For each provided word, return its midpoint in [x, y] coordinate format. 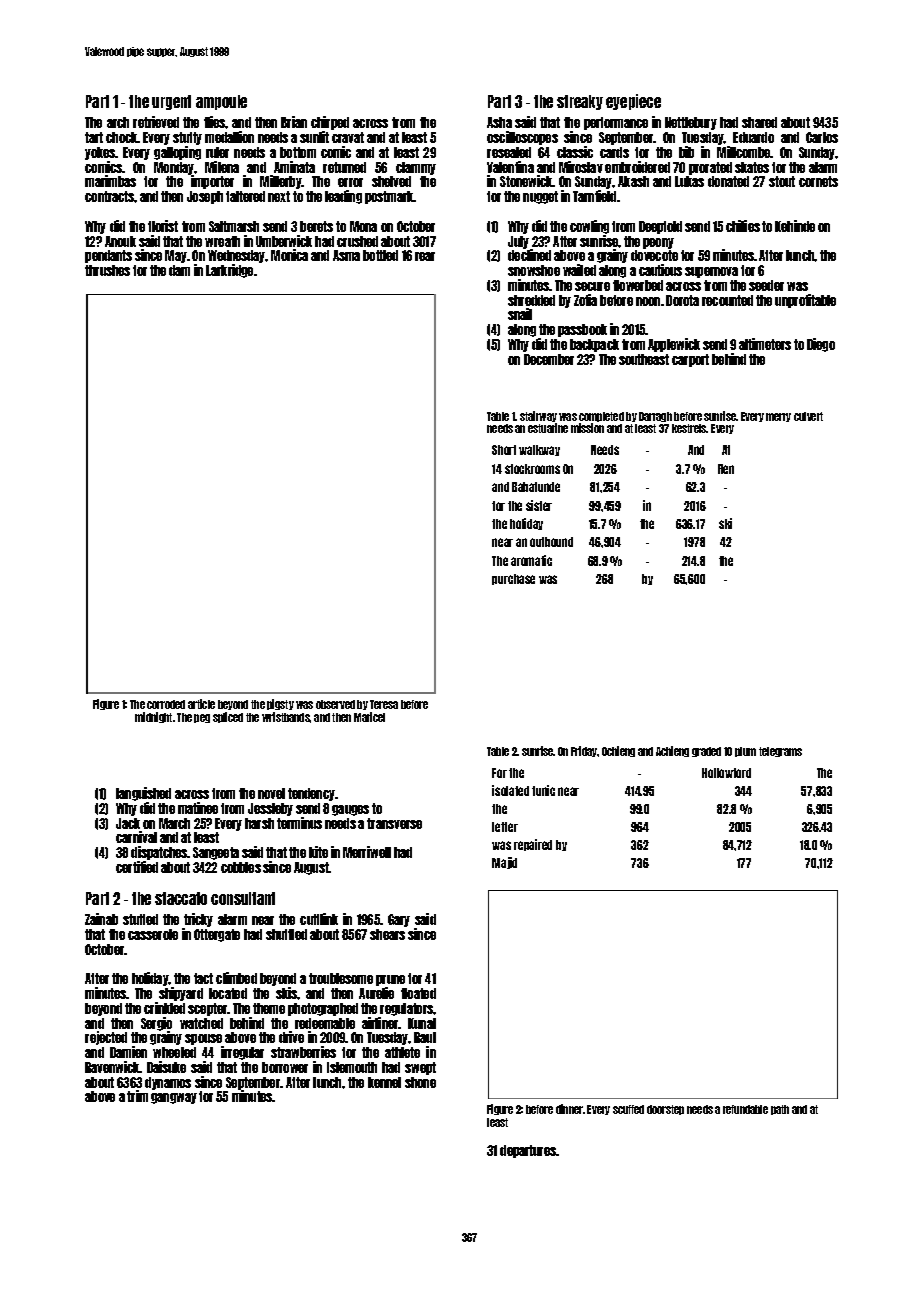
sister [539, 505]
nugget [540, 197]
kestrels [689, 428]
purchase [513, 579]
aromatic [531, 560]
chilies [743, 226]
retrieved [156, 122]
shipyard [181, 994]
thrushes [107, 270]
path [780, 1110]
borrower [285, 1067]
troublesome [341, 978]
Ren [726, 469]
